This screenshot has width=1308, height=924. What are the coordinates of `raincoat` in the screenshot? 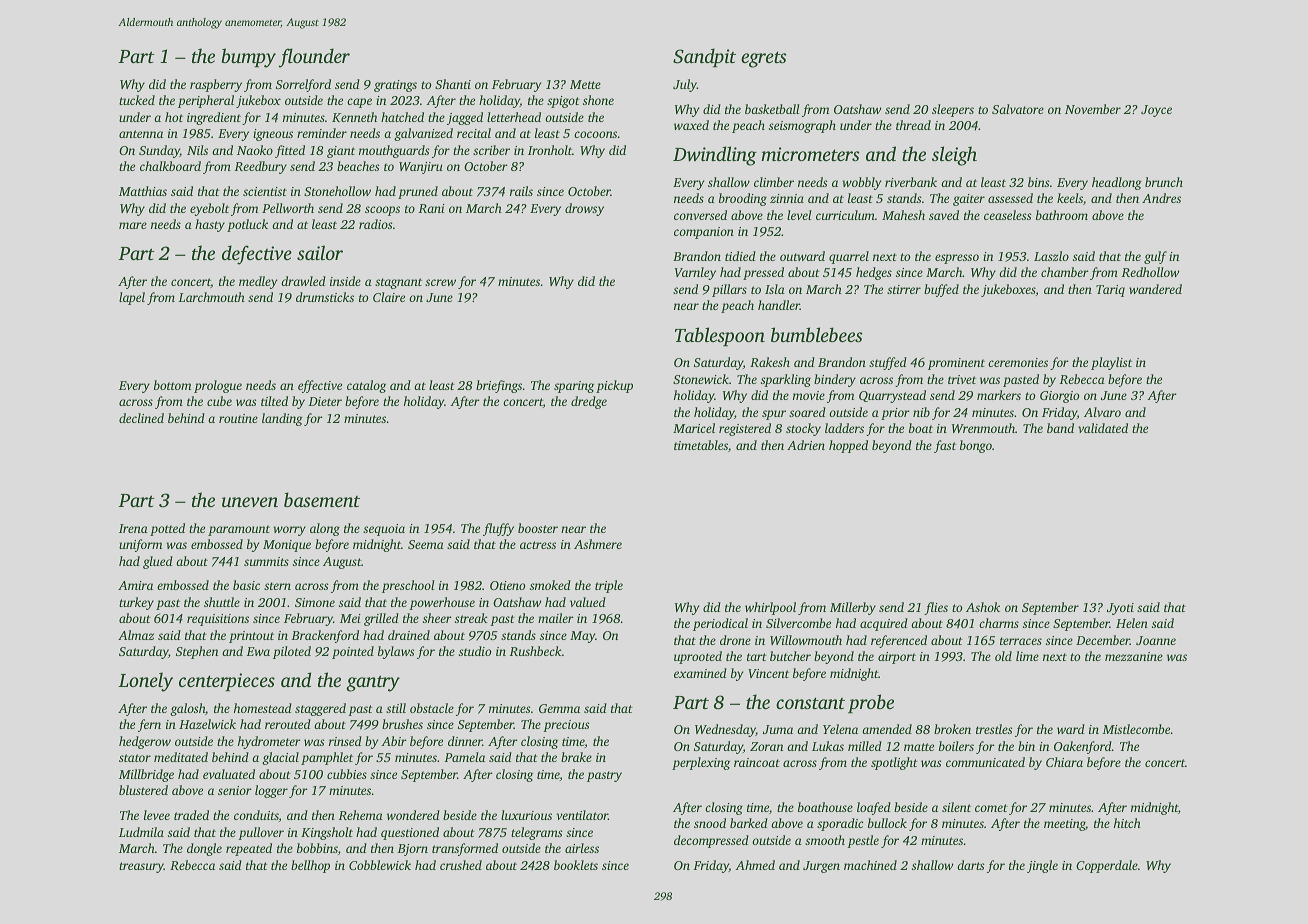 It's located at (757, 762).
